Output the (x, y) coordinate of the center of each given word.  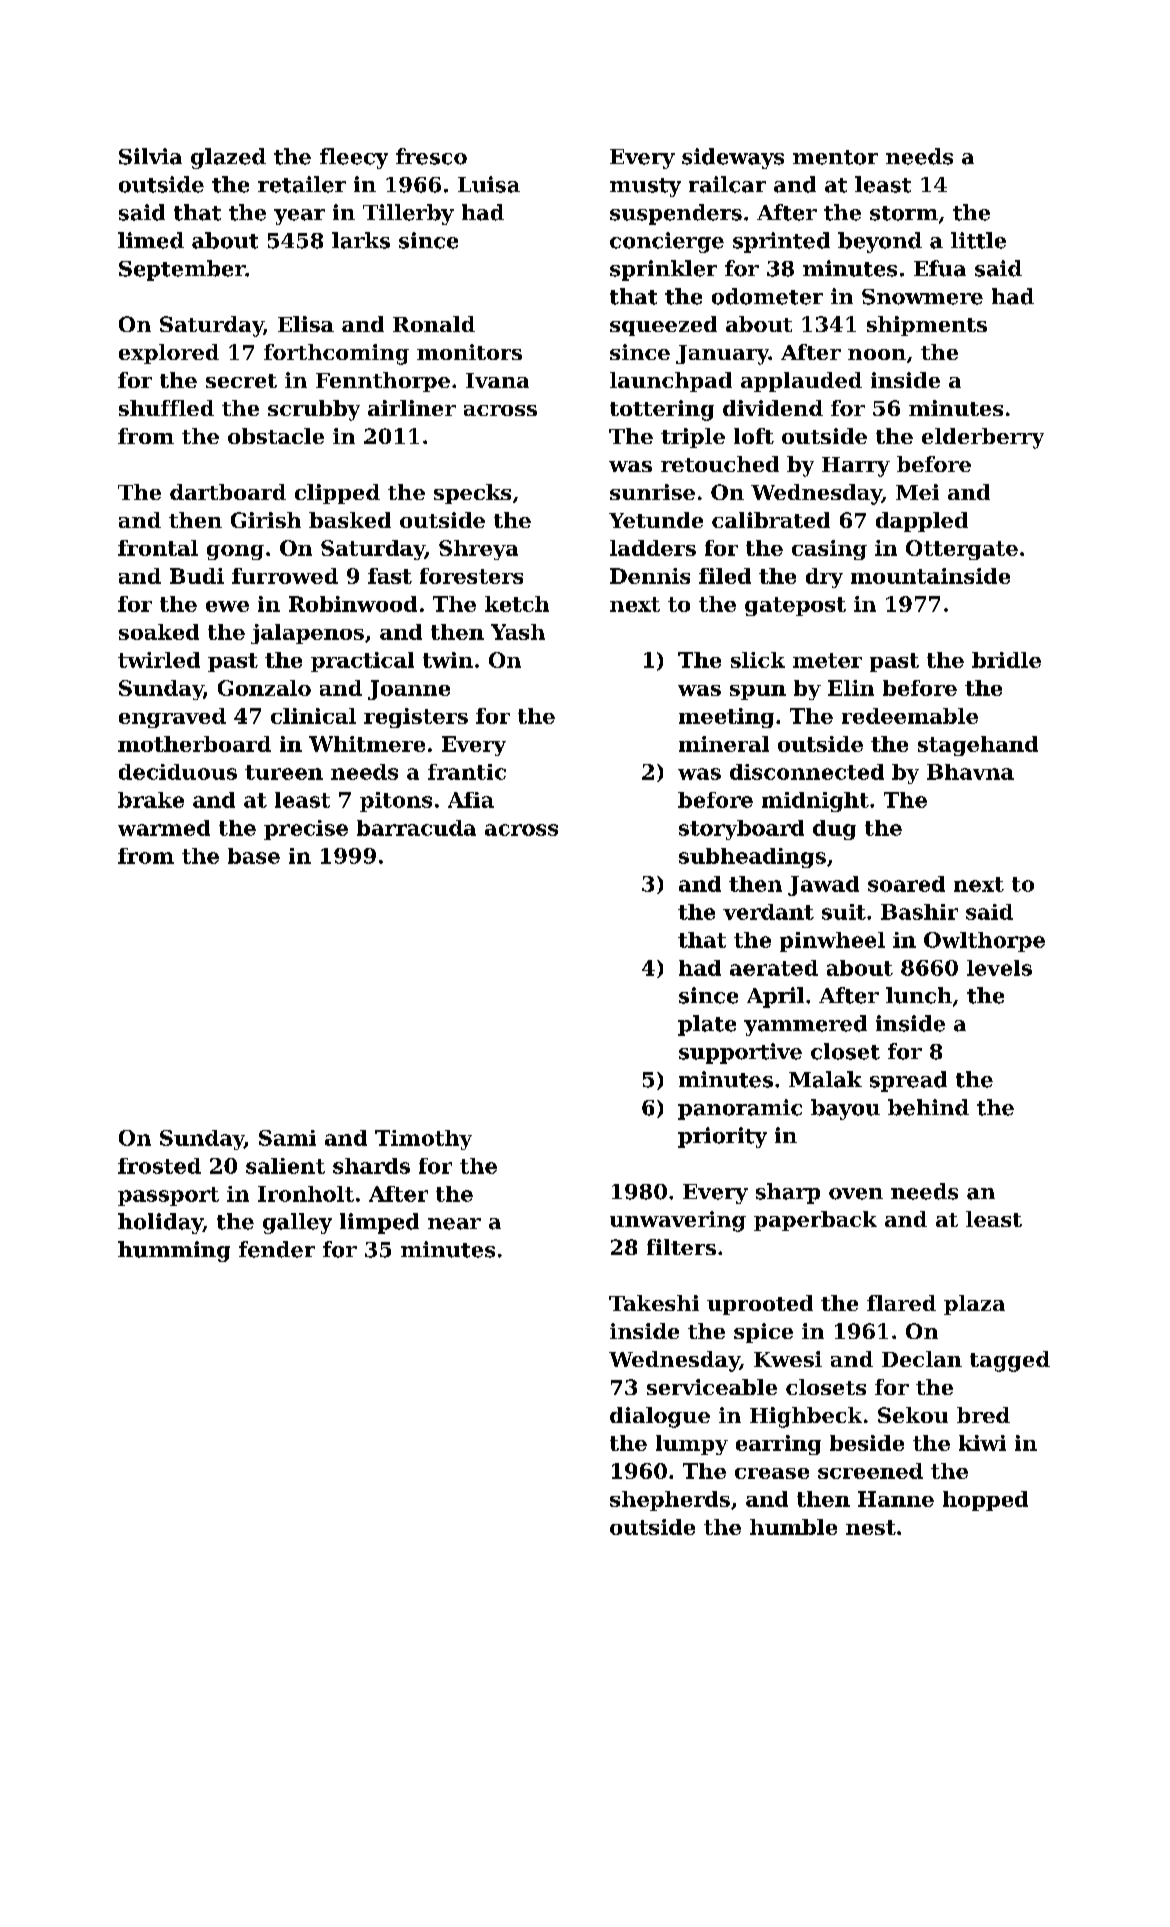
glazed (228, 158)
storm (904, 213)
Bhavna (970, 772)
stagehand (978, 746)
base (254, 856)
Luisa (489, 184)
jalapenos (307, 634)
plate (707, 1025)
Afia (471, 800)
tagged (1010, 1361)
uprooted (760, 1305)
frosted (159, 1166)
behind (928, 1107)
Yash (518, 632)
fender (277, 1249)
